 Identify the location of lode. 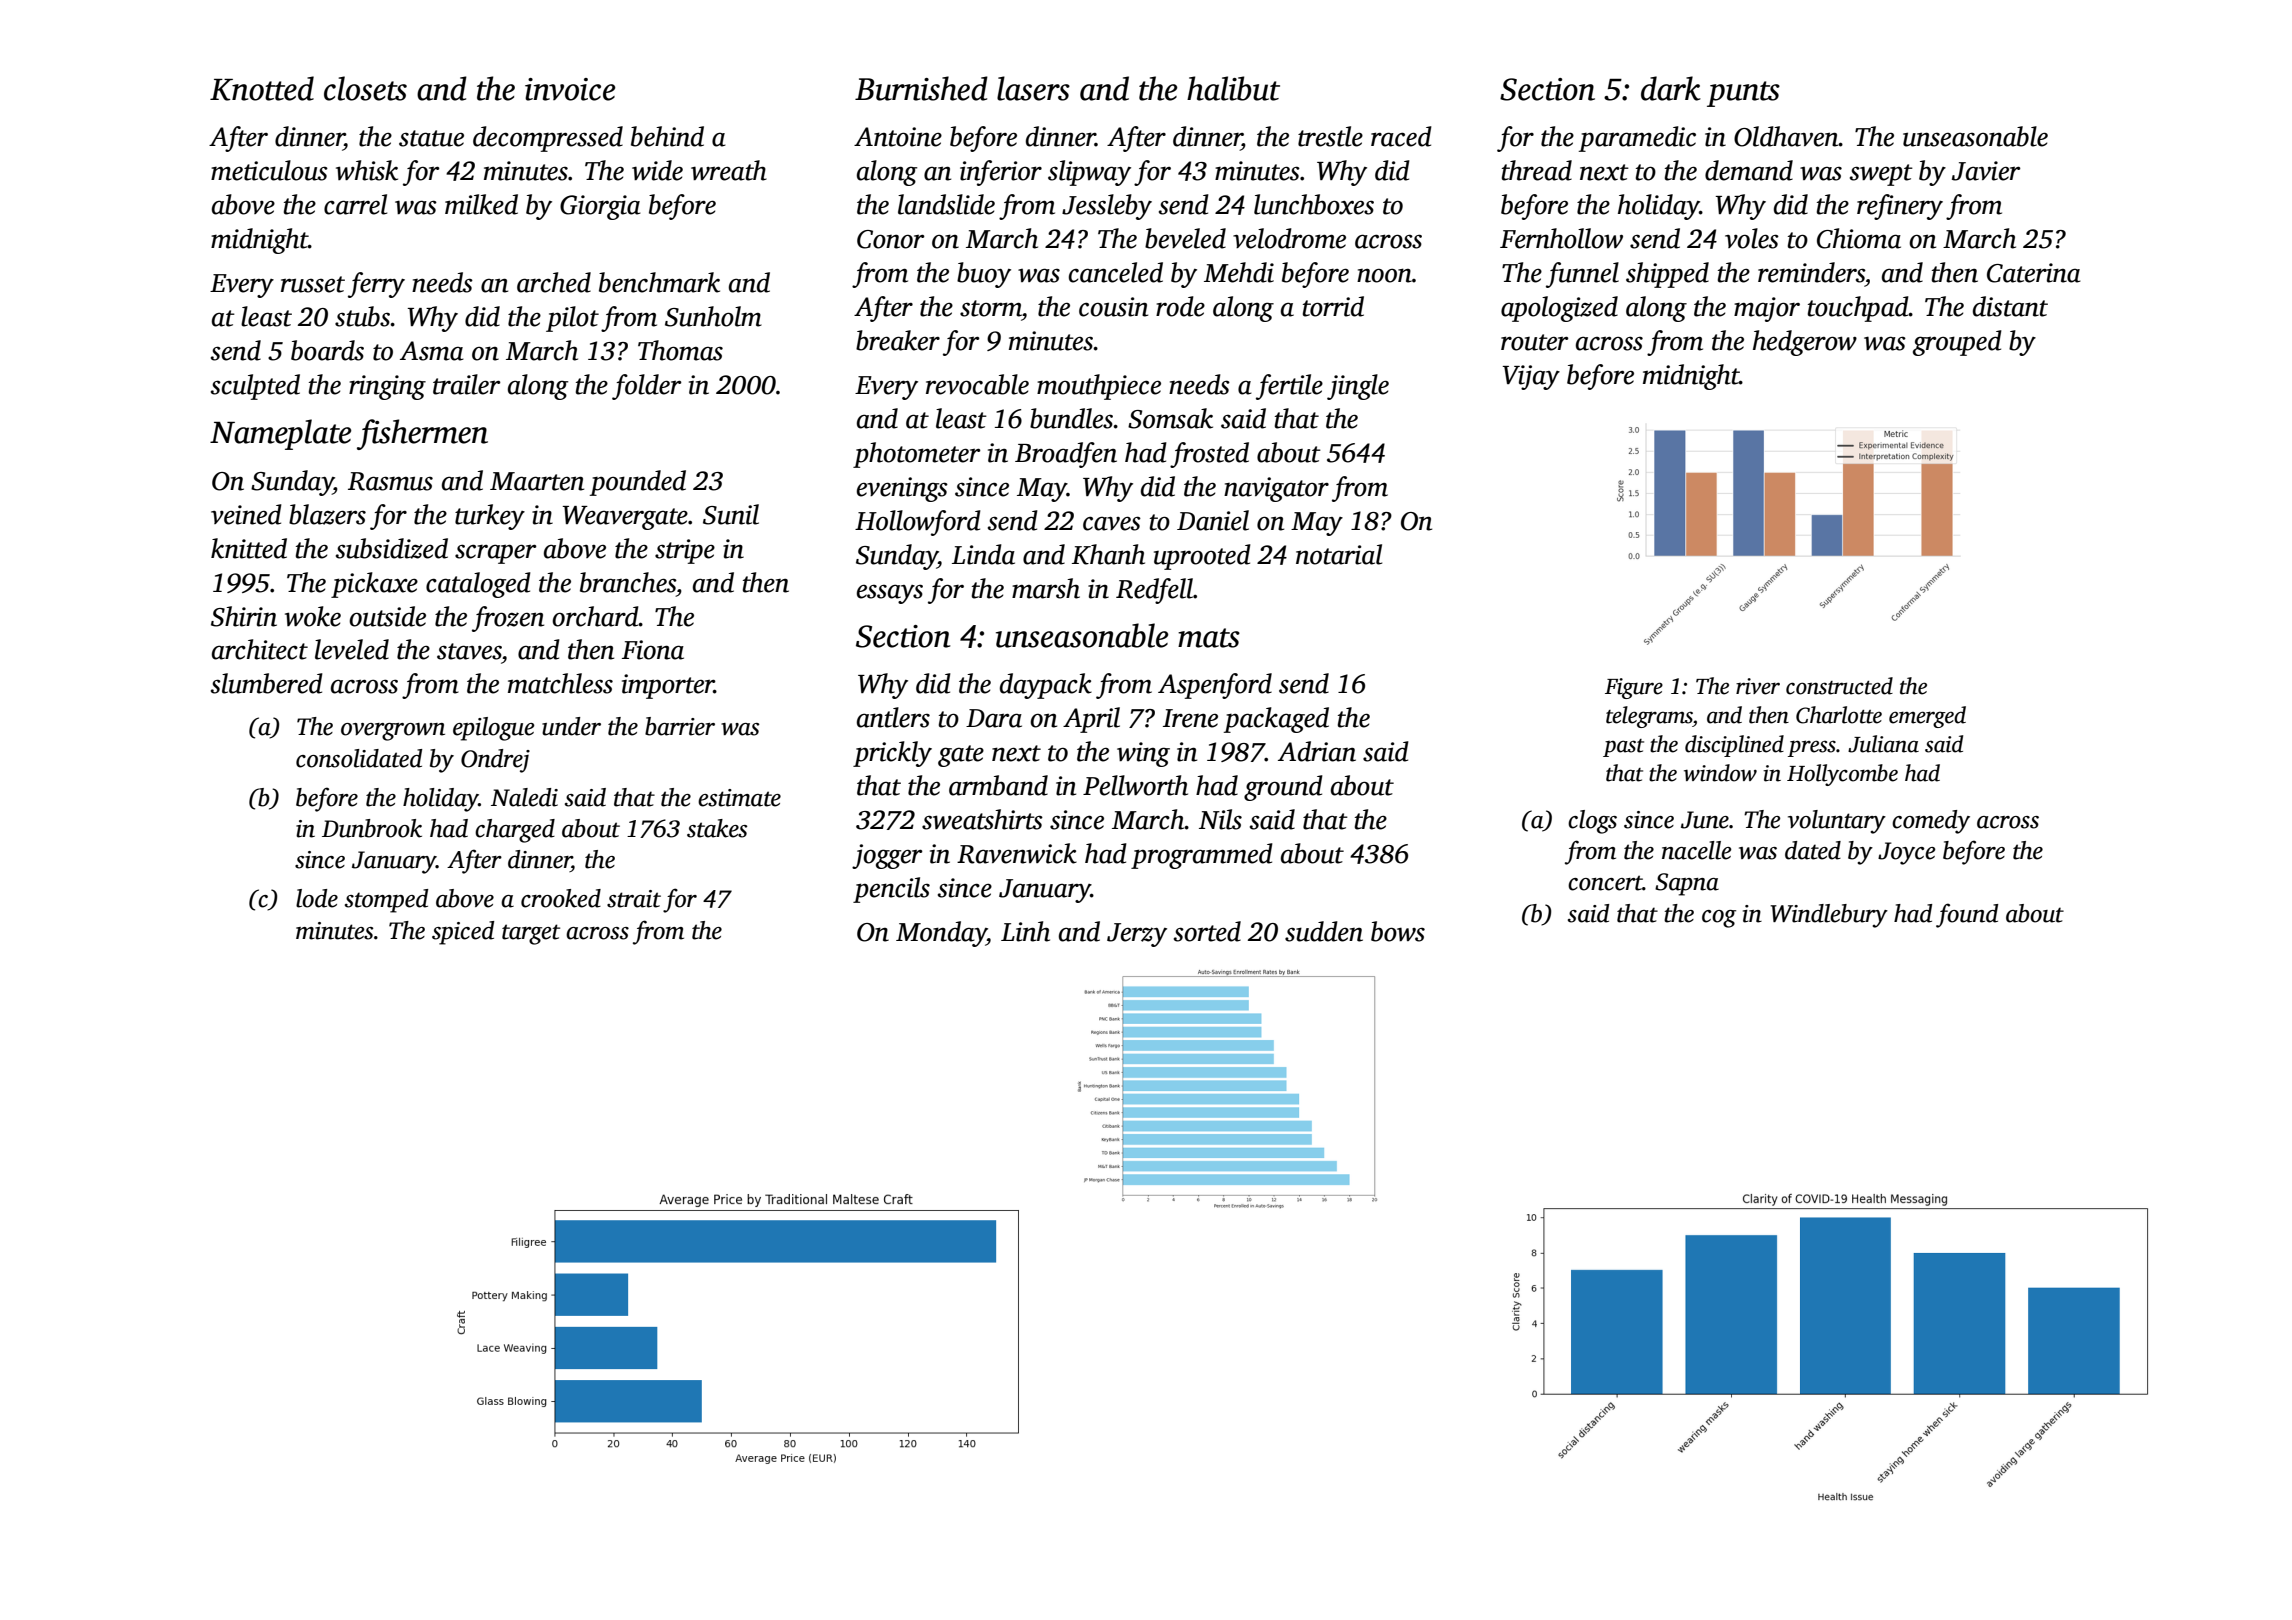
(317, 898).
